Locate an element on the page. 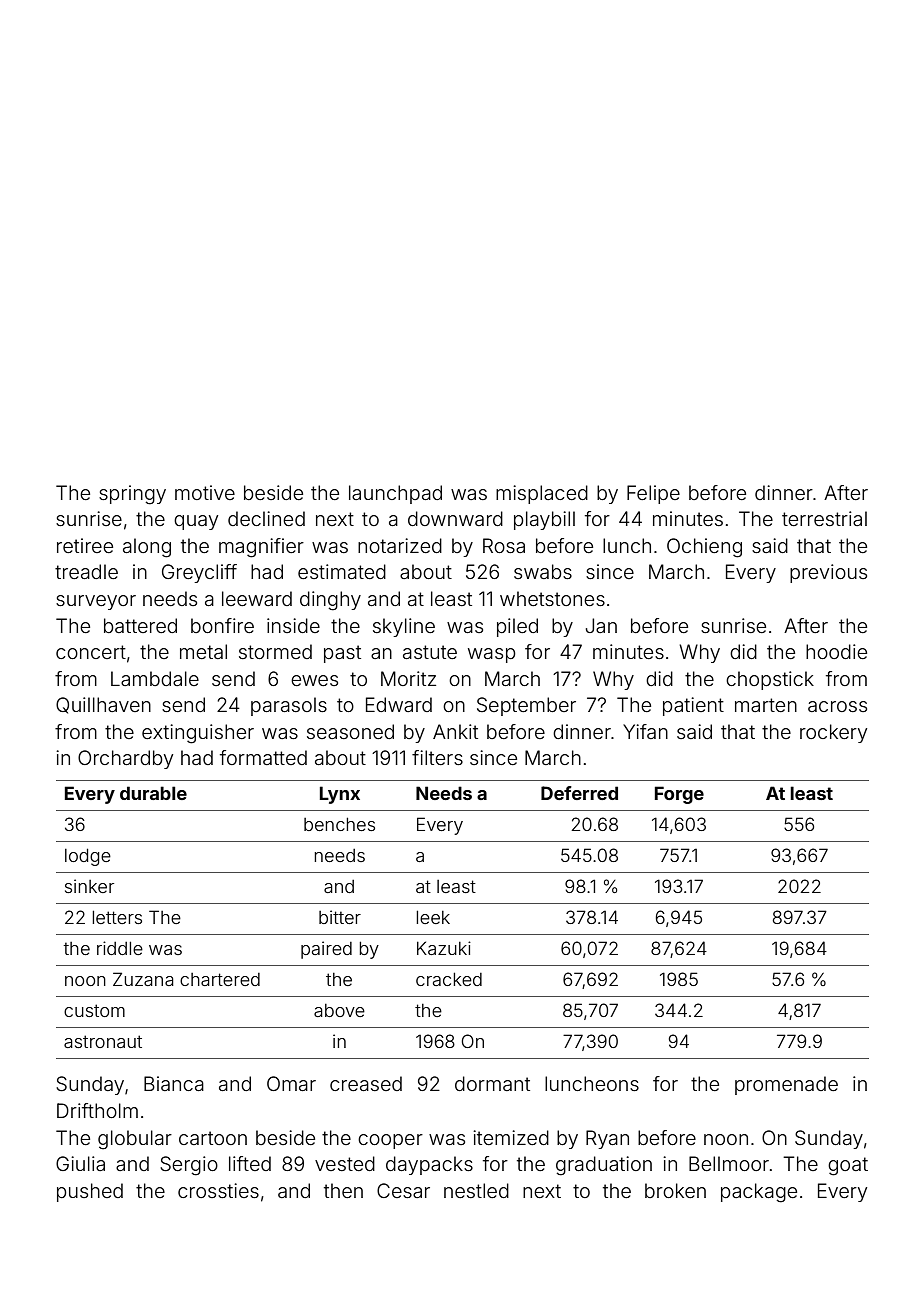 The image size is (924, 1311). crossties is located at coordinates (218, 1190).
